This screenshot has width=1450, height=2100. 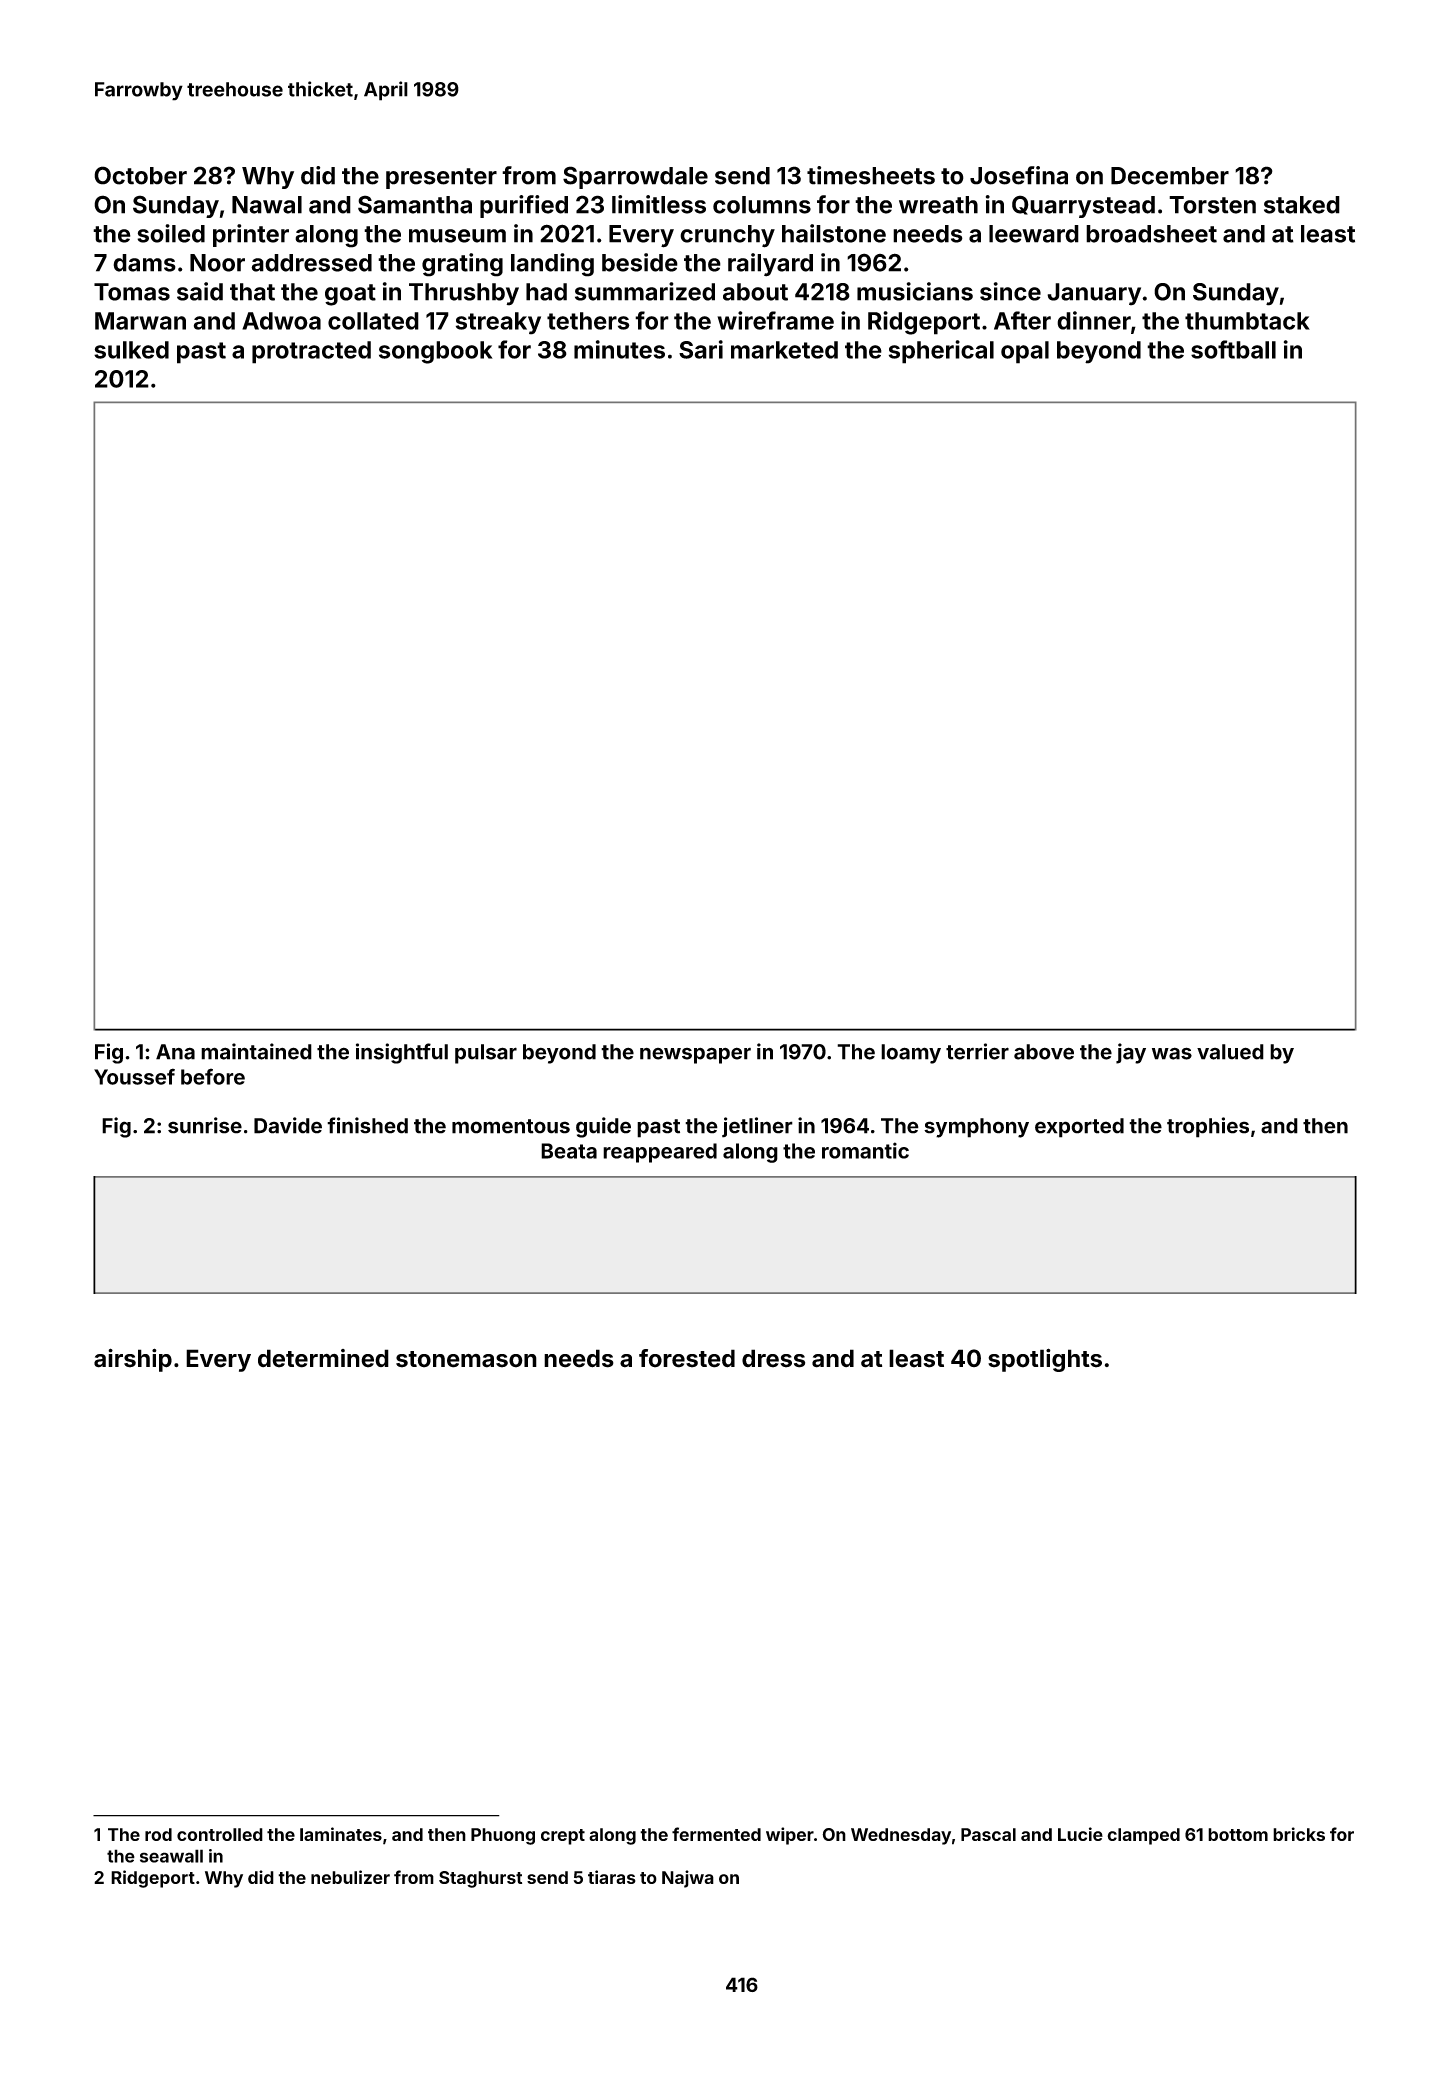 I want to click on insightful, so click(x=402, y=1053).
